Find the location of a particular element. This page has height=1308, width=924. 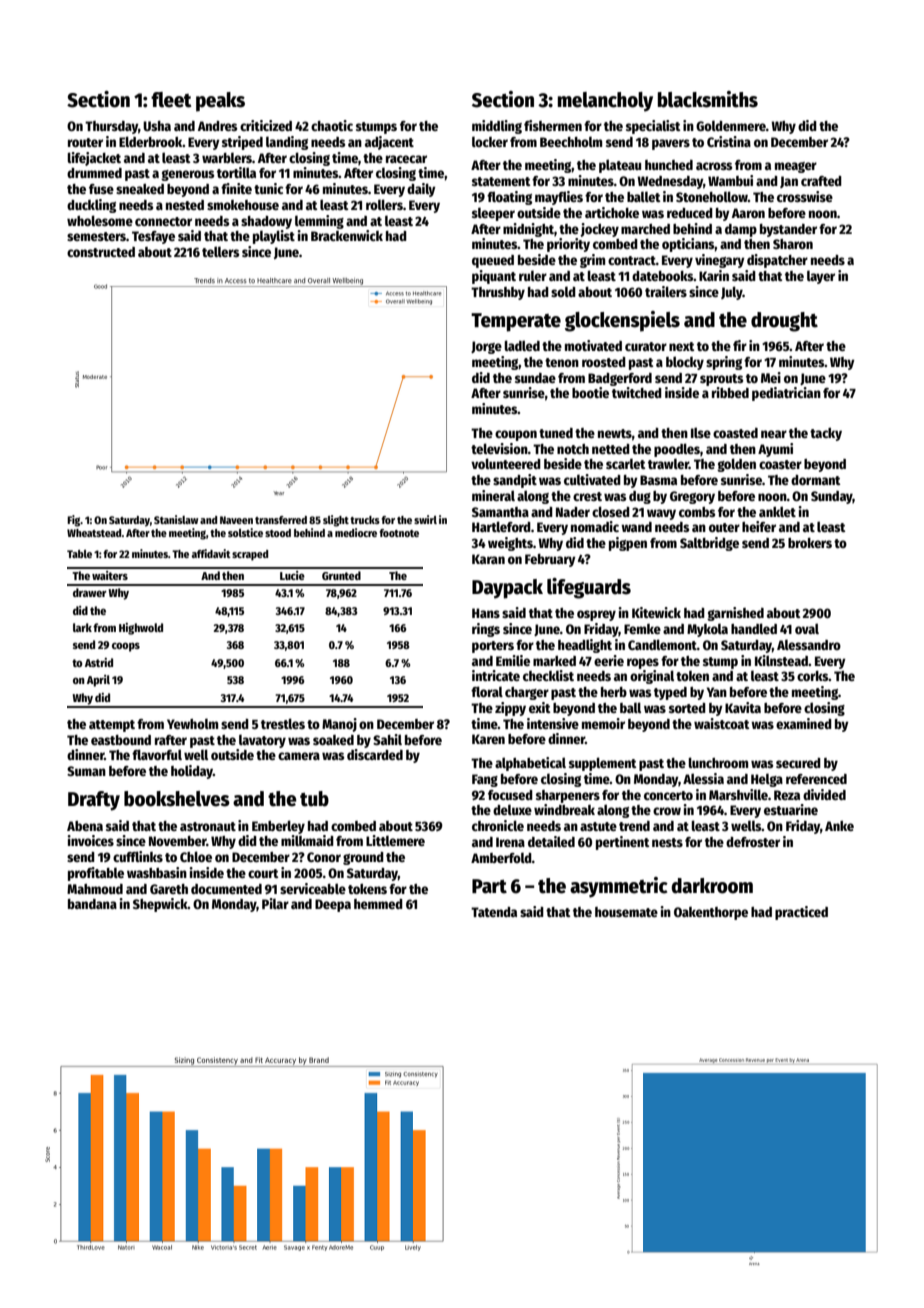

stood is located at coordinates (278, 533).
